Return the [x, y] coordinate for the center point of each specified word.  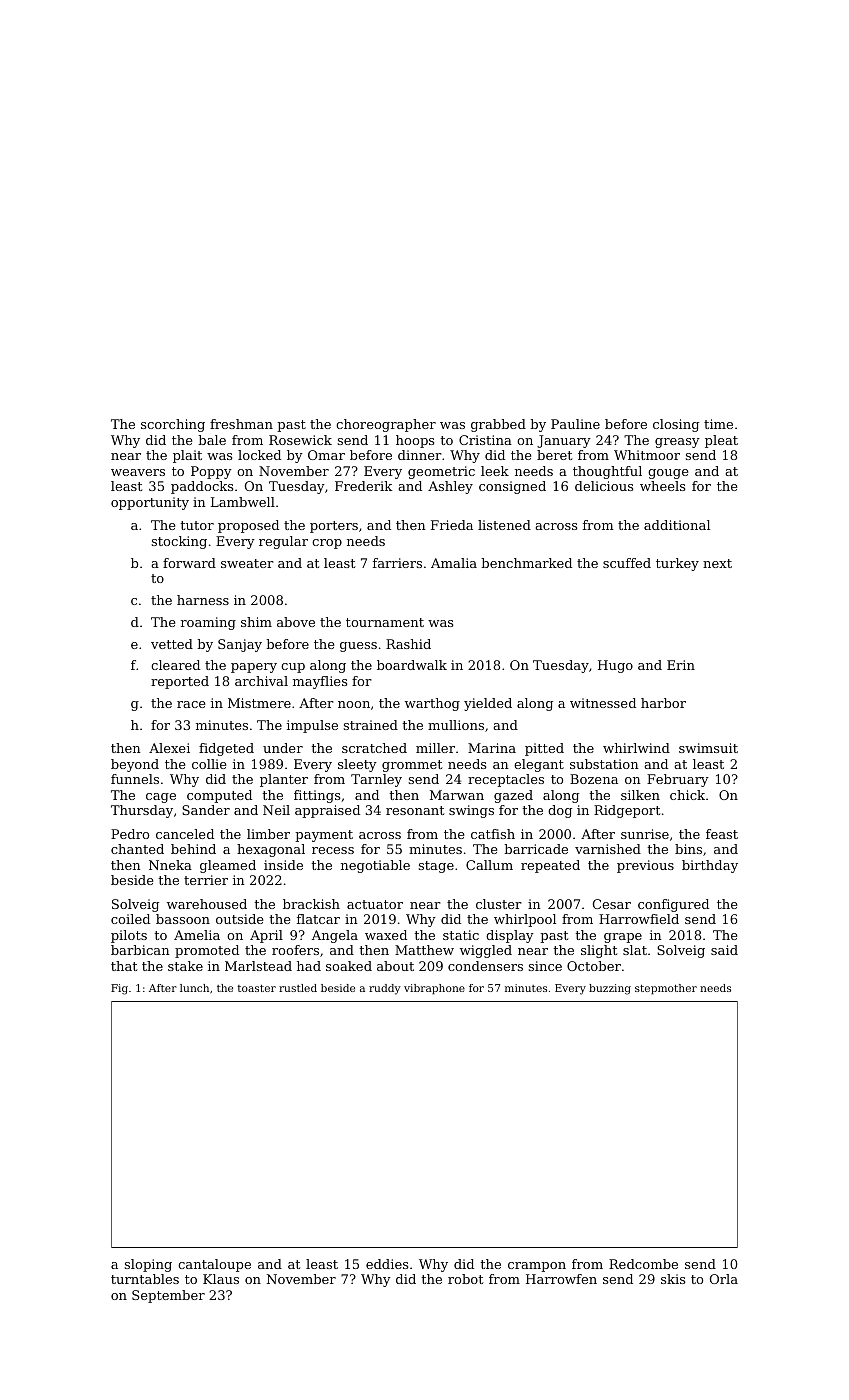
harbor [663, 703]
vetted [172, 644]
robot [465, 1279]
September [168, 1296]
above [296, 622]
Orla [724, 1279]
